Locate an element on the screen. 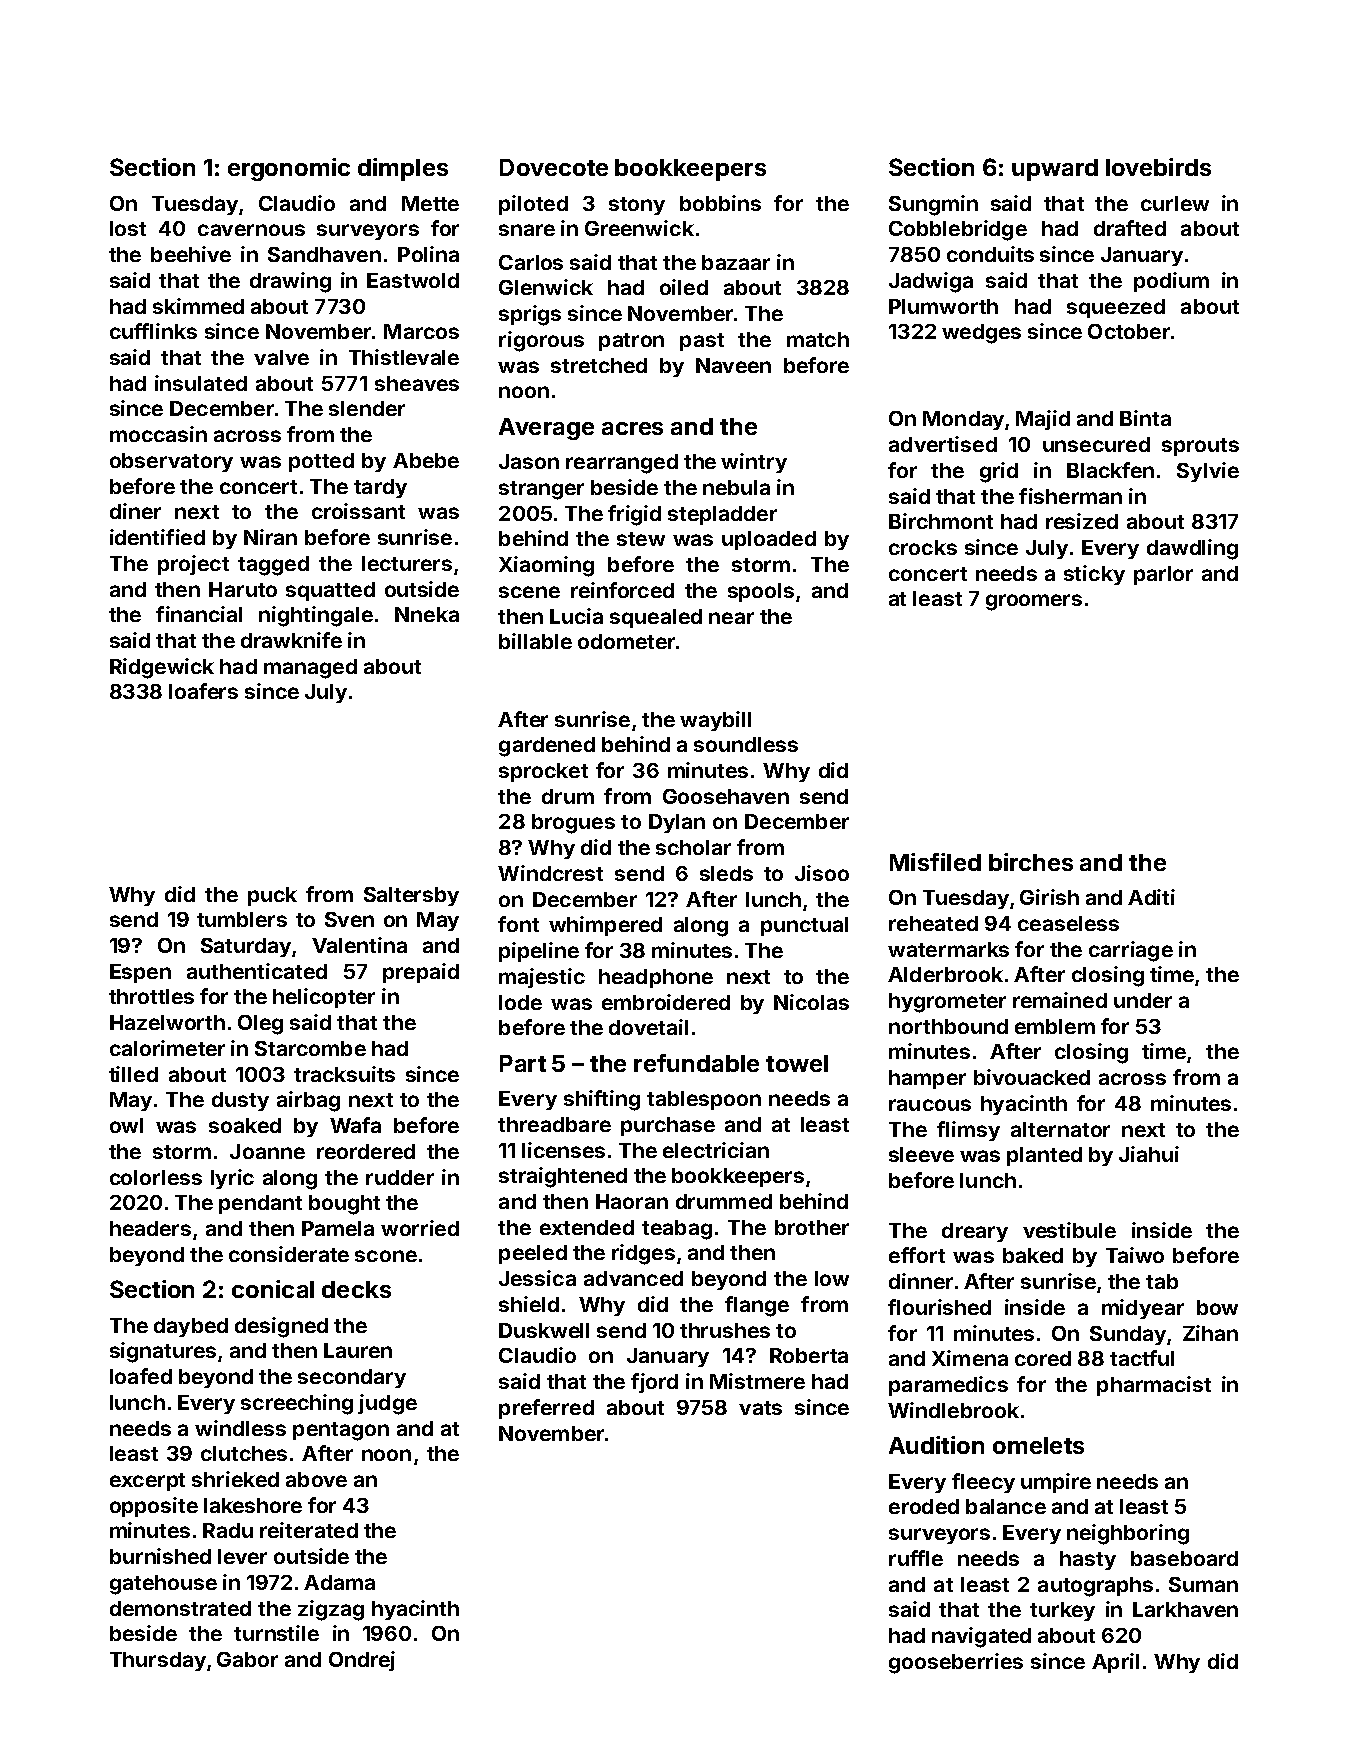 The image size is (1348, 1744). reinforced is located at coordinates (622, 590).
